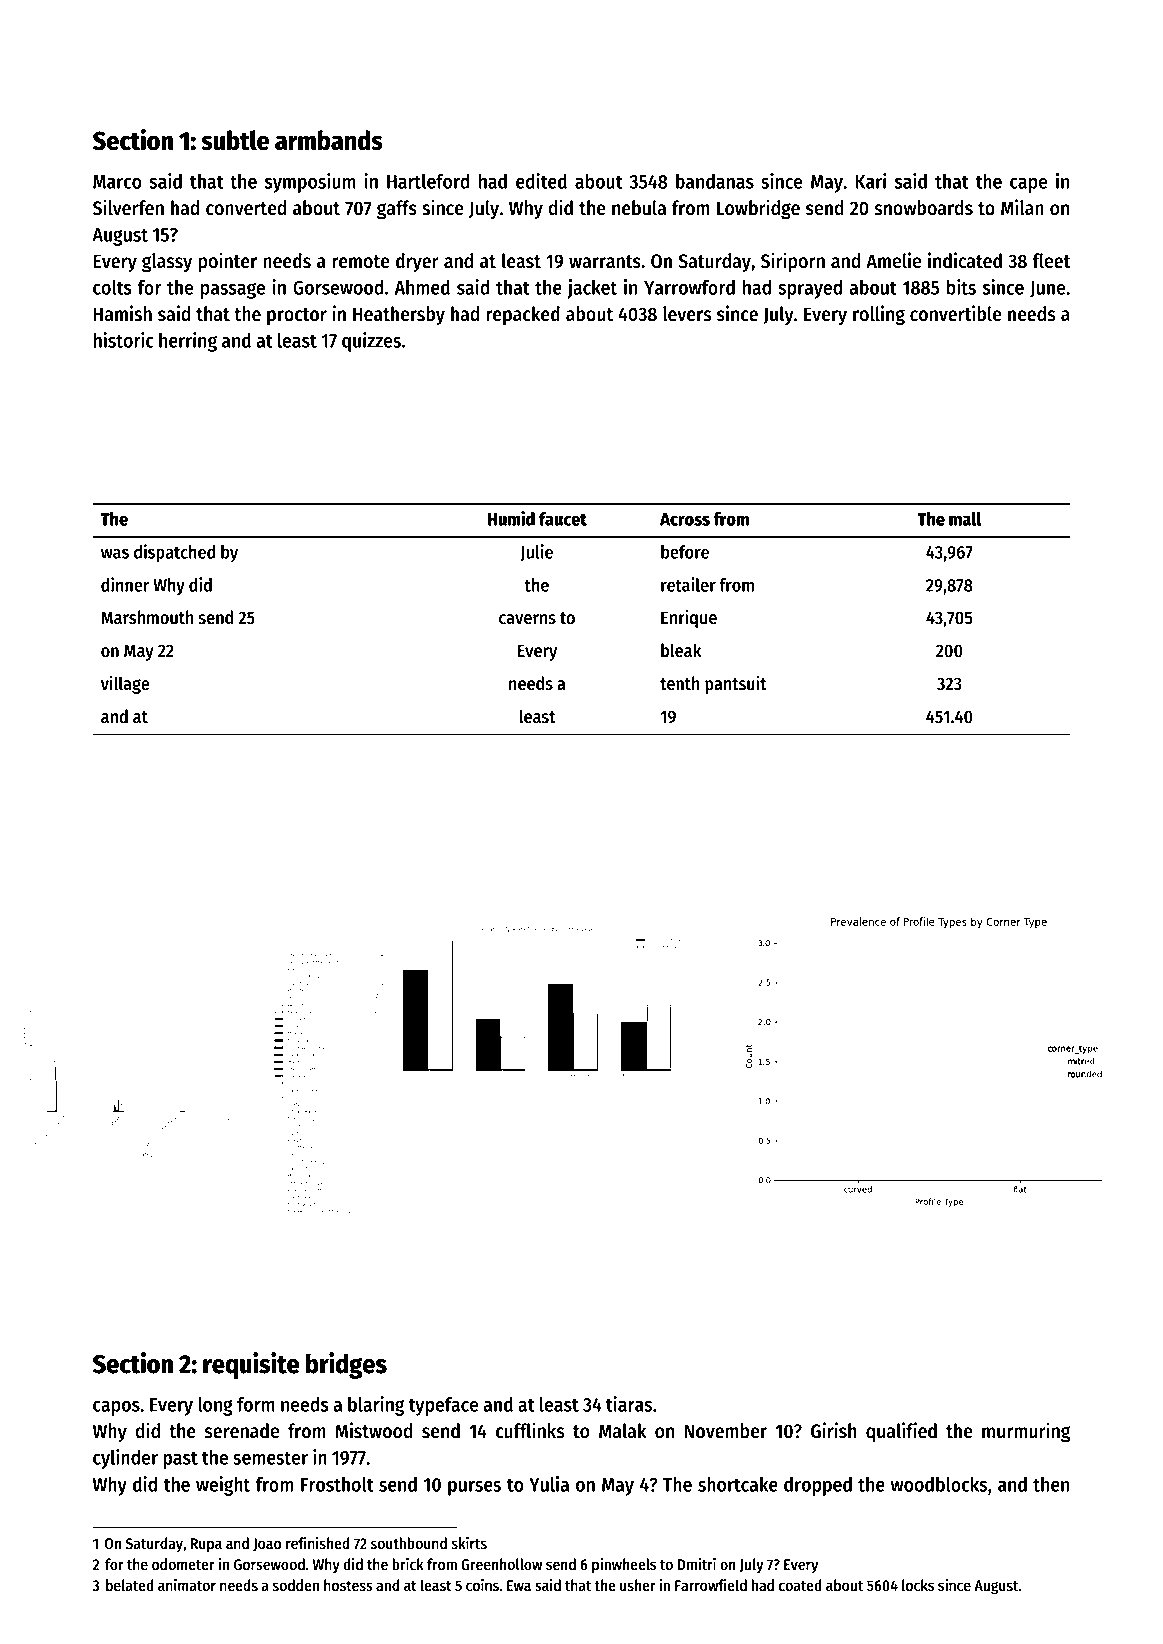  Describe the element at coordinates (679, 683) in the screenshot. I see `tenth` at that location.
